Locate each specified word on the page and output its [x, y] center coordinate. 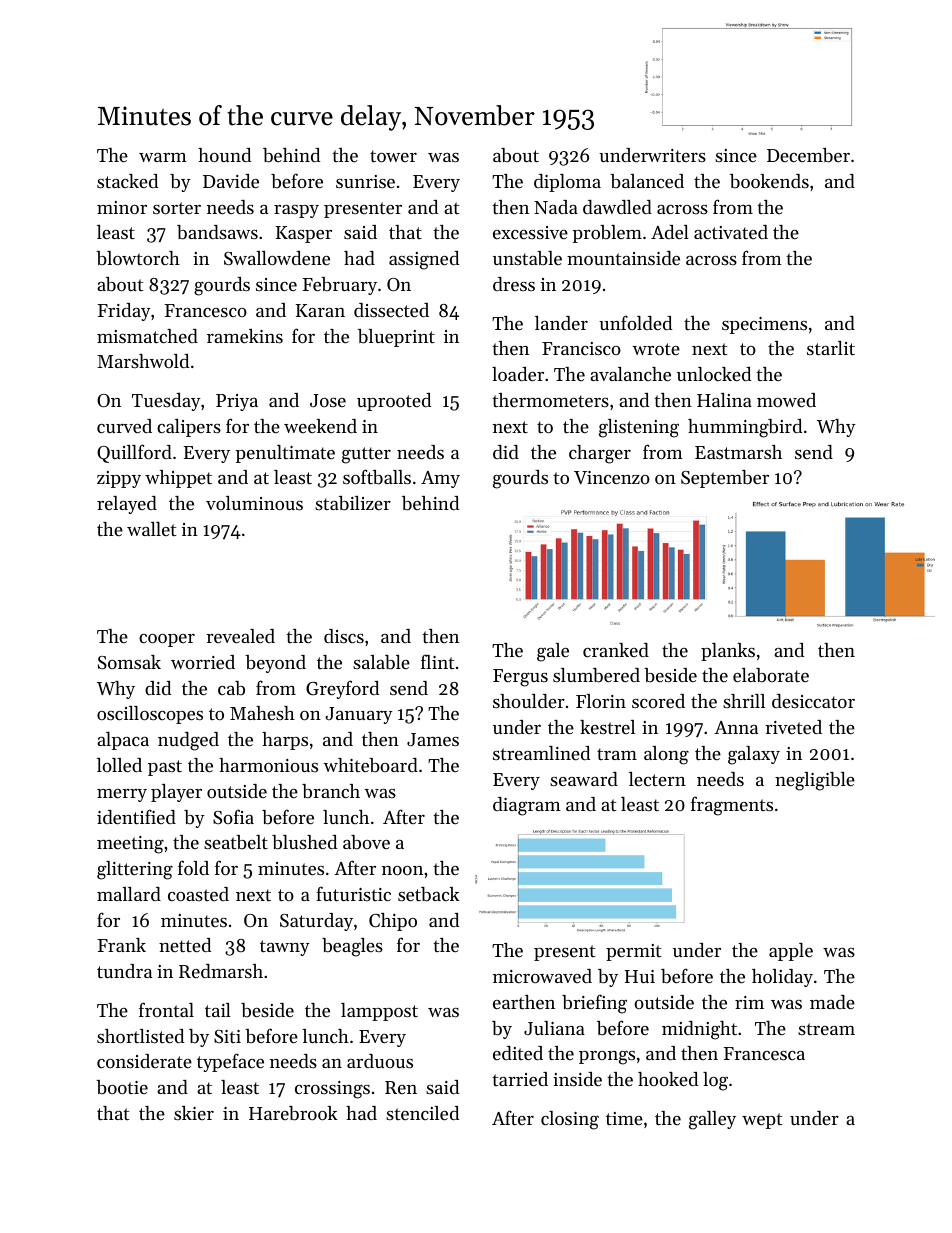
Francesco [206, 310]
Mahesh [262, 713]
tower [393, 156]
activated [731, 232]
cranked [616, 650]
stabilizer [353, 503]
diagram [527, 806]
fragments [732, 806]
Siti [227, 1036]
